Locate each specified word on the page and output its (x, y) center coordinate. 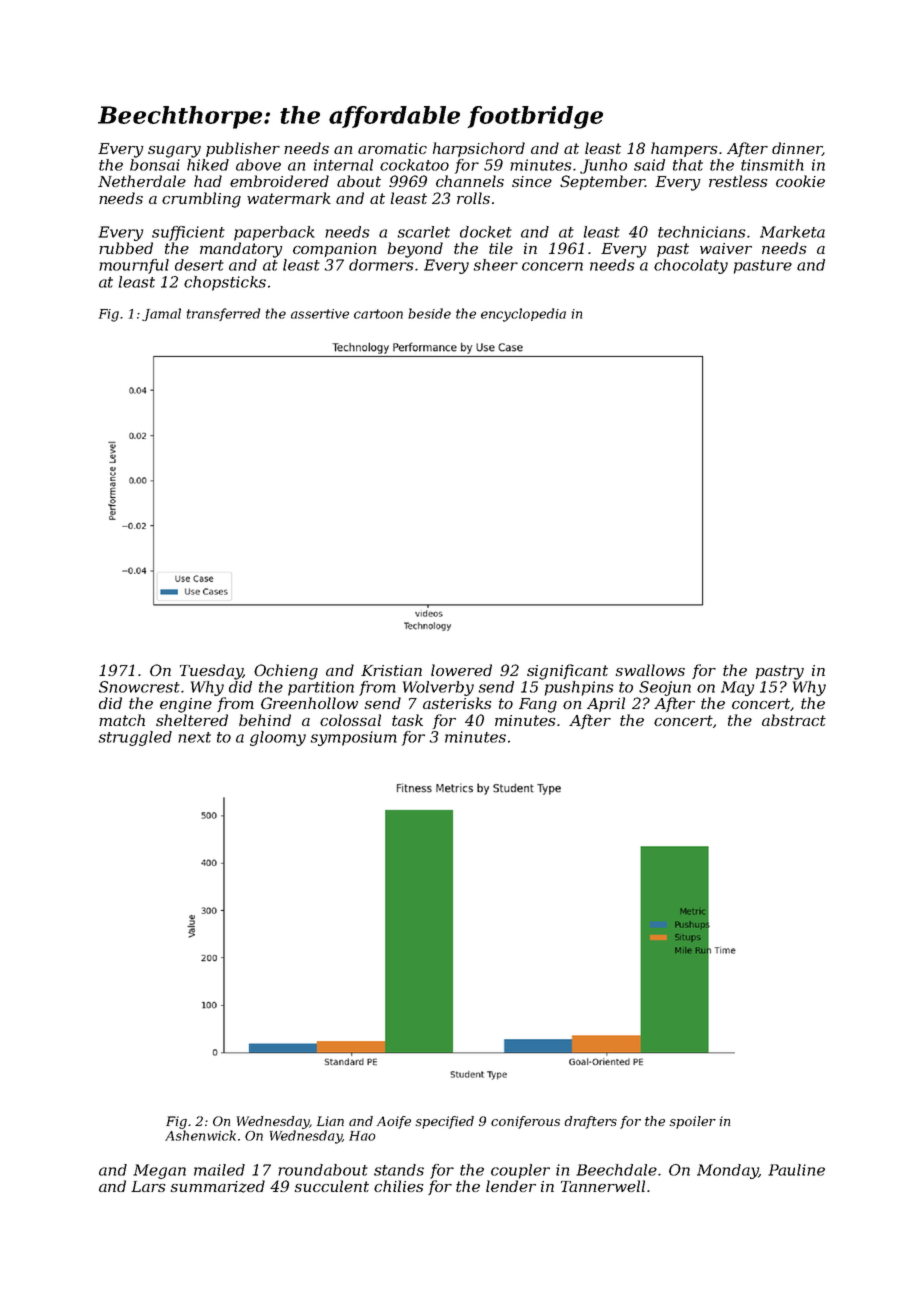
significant (567, 672)
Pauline (796, 1170)
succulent (332, 1186)
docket (486, 232)
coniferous (525, 1122)
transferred (223, 314)
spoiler (692, 1122)
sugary (174, 152)
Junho (603, 166)
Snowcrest (139, 687)
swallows (650, 670)
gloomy (278, 738)
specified (444, 1122)
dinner (797, 149)
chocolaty (691, 266)
